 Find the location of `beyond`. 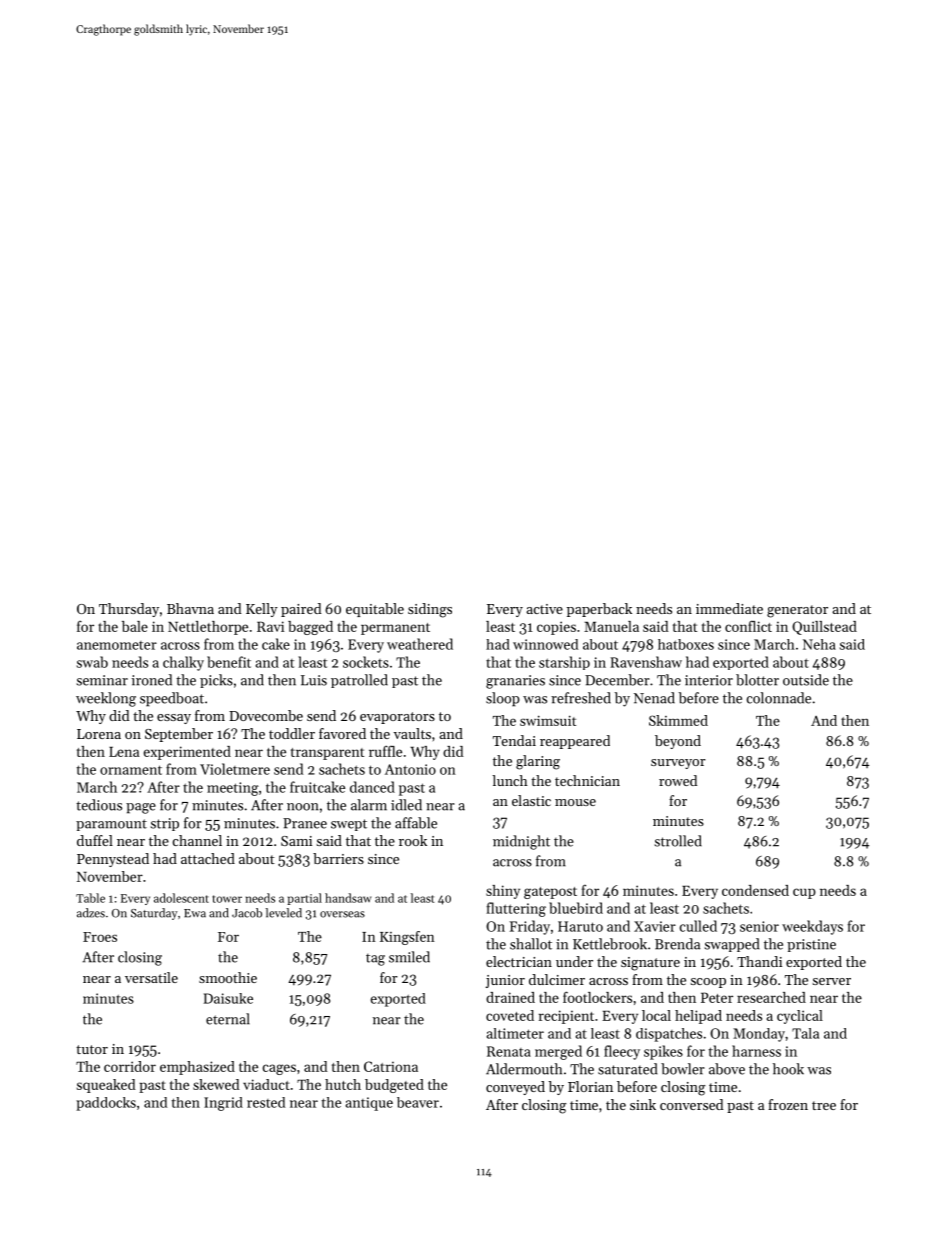

beyond is located at coordinates (678, 742).
